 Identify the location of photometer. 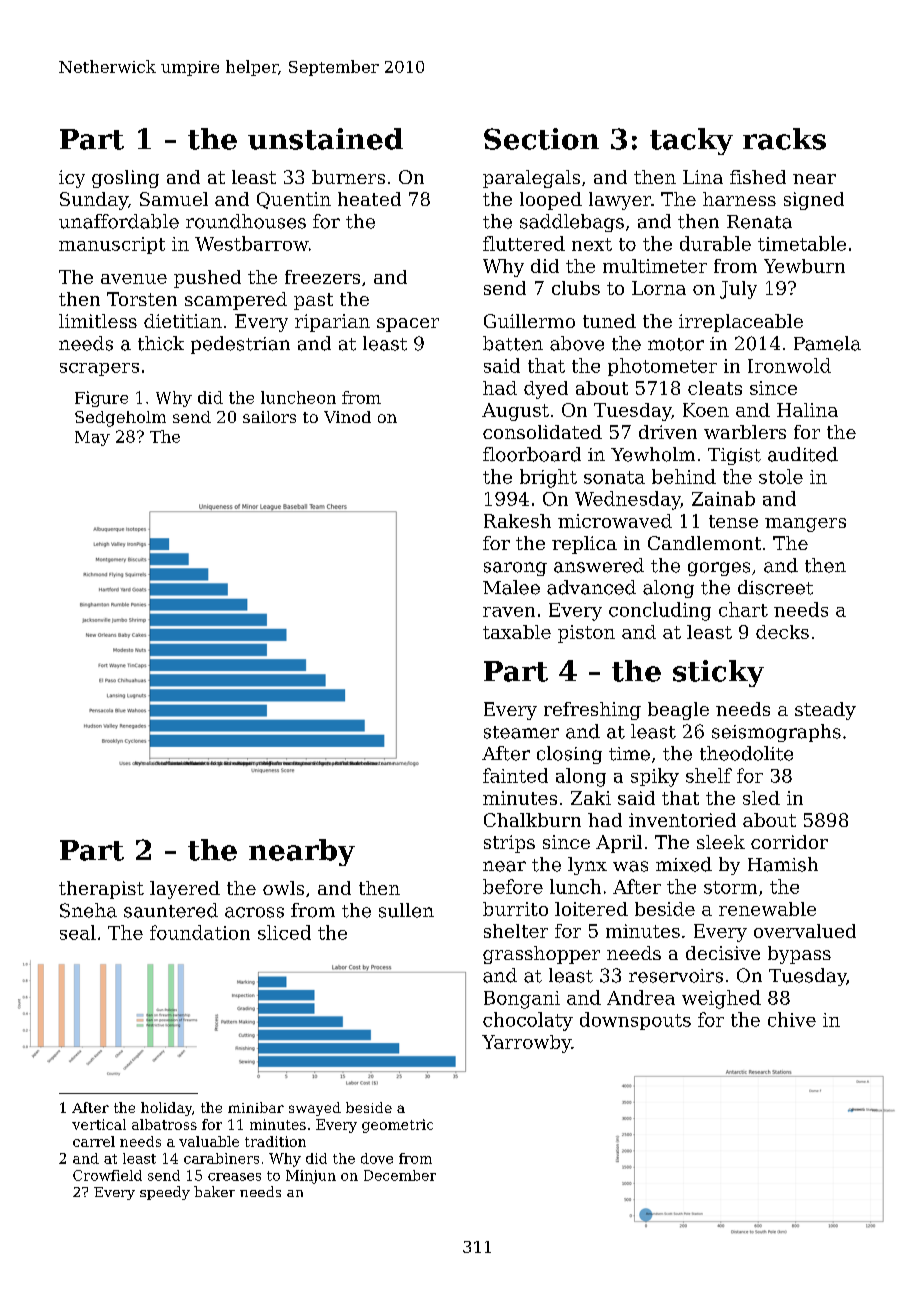
(662, 367).
